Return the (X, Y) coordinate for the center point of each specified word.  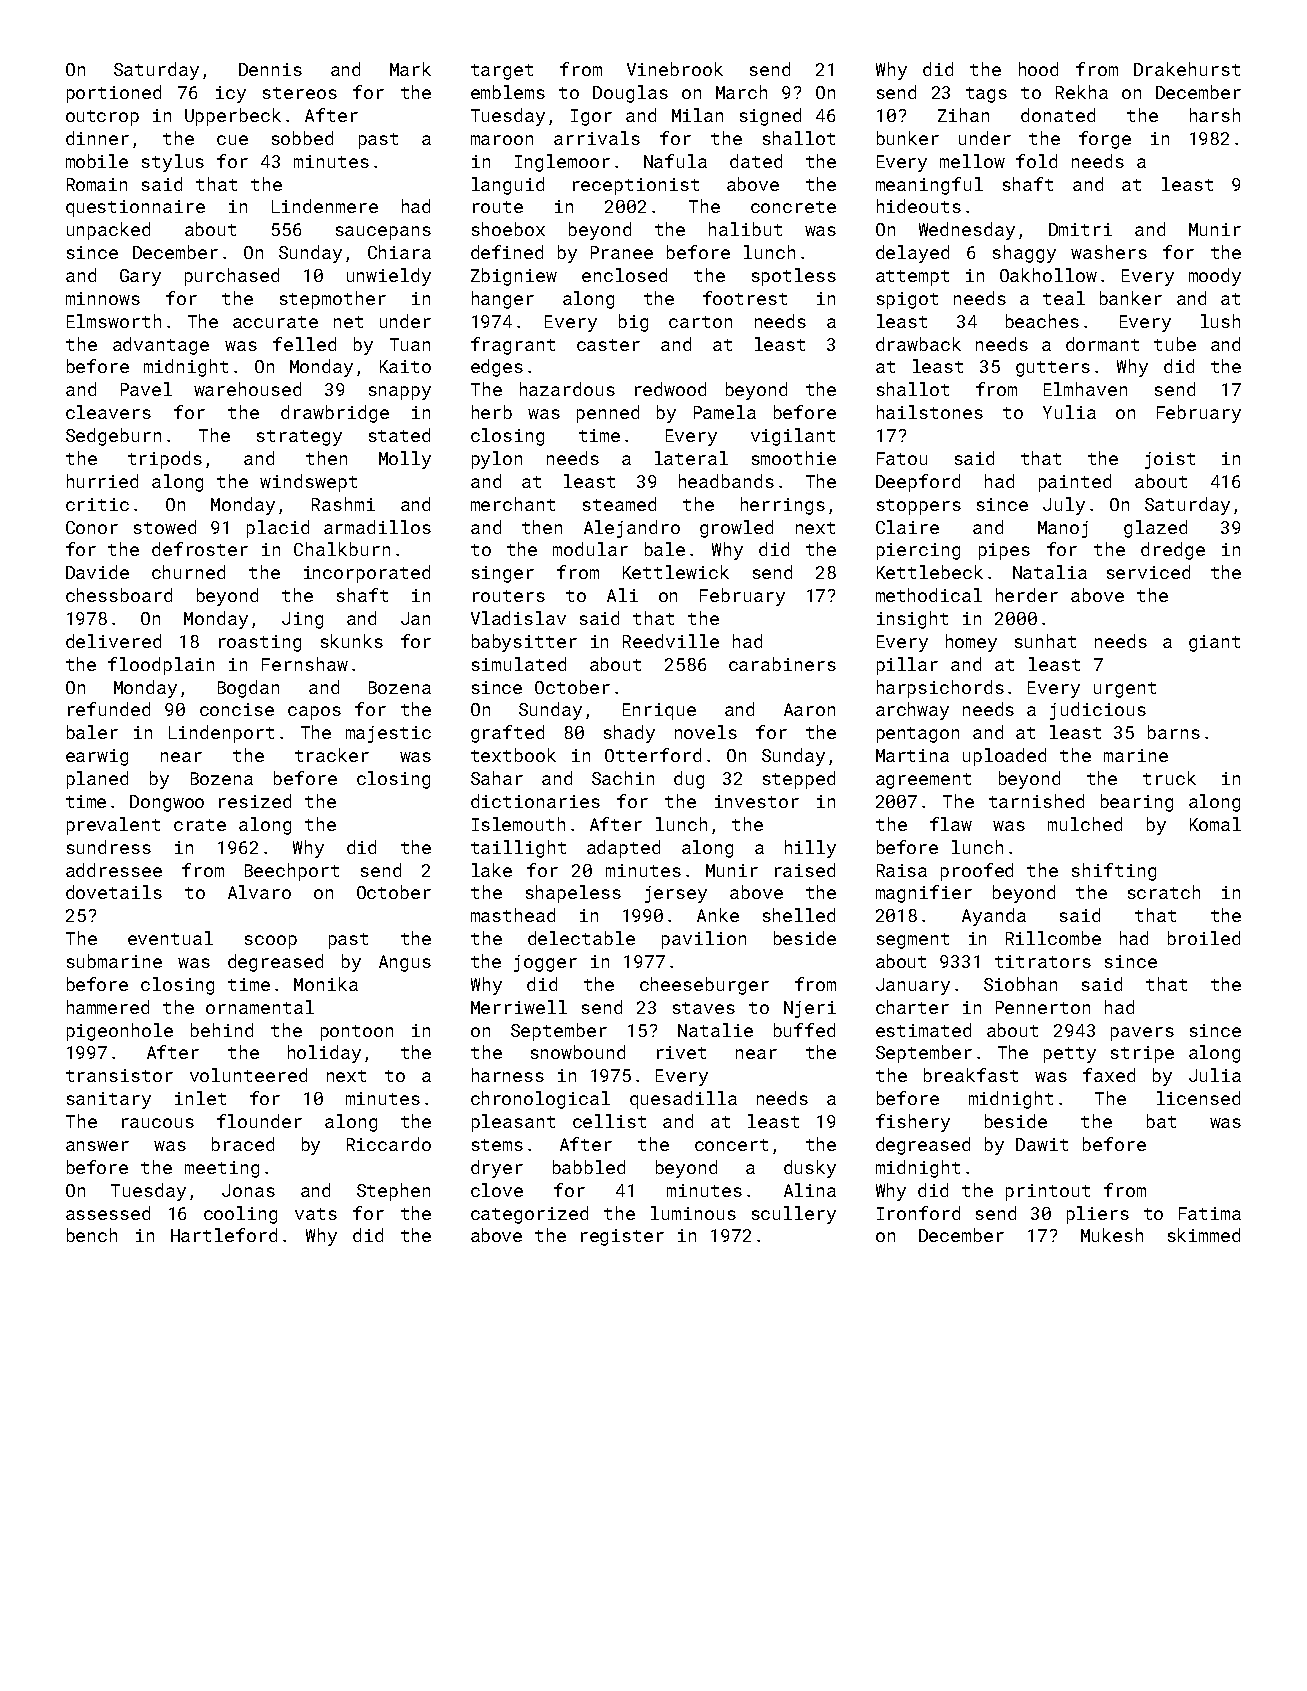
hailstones (930, 412)
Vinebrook (675, 69)
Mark (410, 69)
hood (1038, 69)
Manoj (1063, 529)
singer (503, 574)
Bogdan (248, 689)
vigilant (793, 437)
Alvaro (259, 892)
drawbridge (335, 414)
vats (316, 1214)
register (622, 1237)
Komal (1215, 824)
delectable (581, 938)
